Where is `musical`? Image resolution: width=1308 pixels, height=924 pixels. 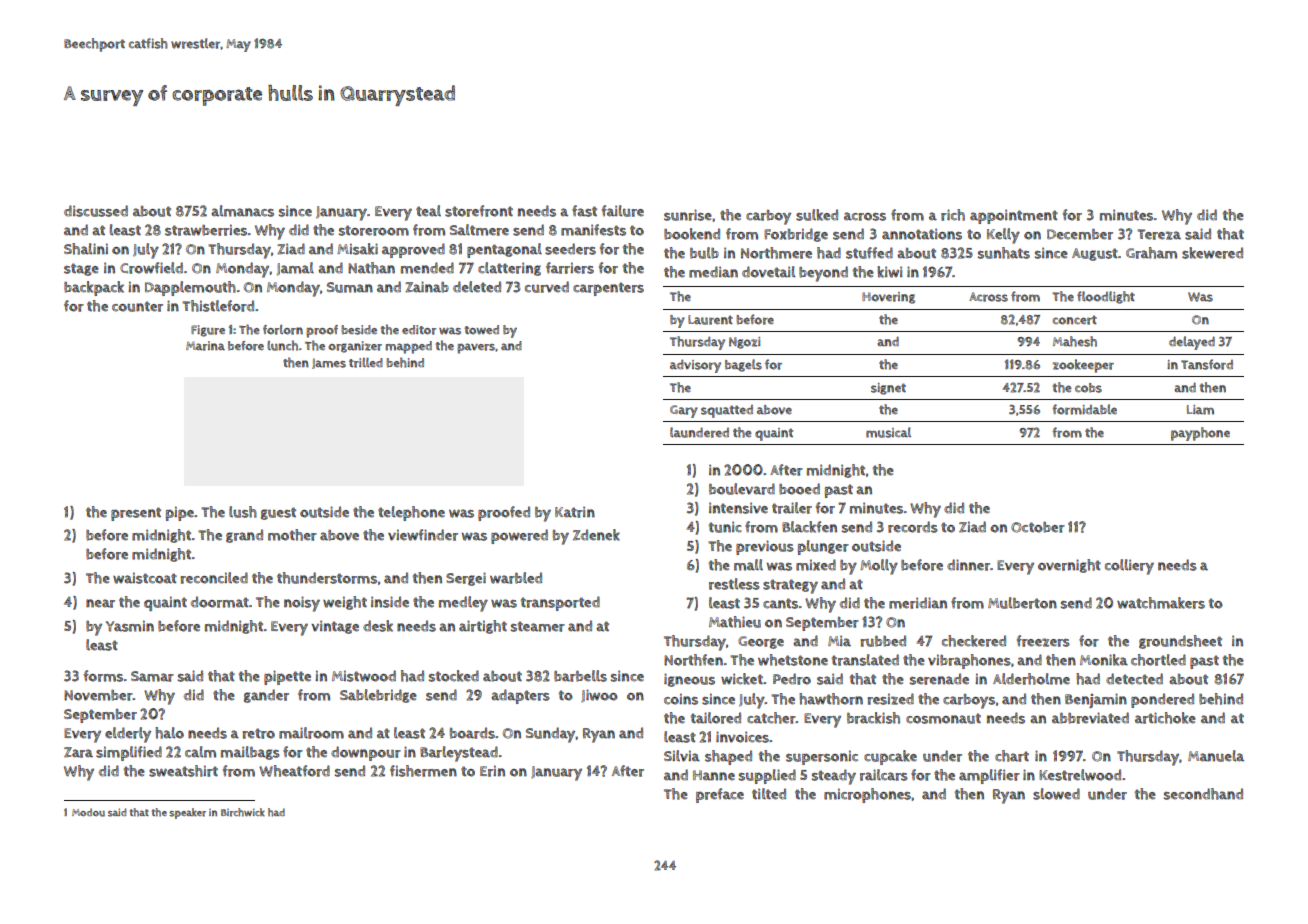
musical is located at coordinates (888, 432).
